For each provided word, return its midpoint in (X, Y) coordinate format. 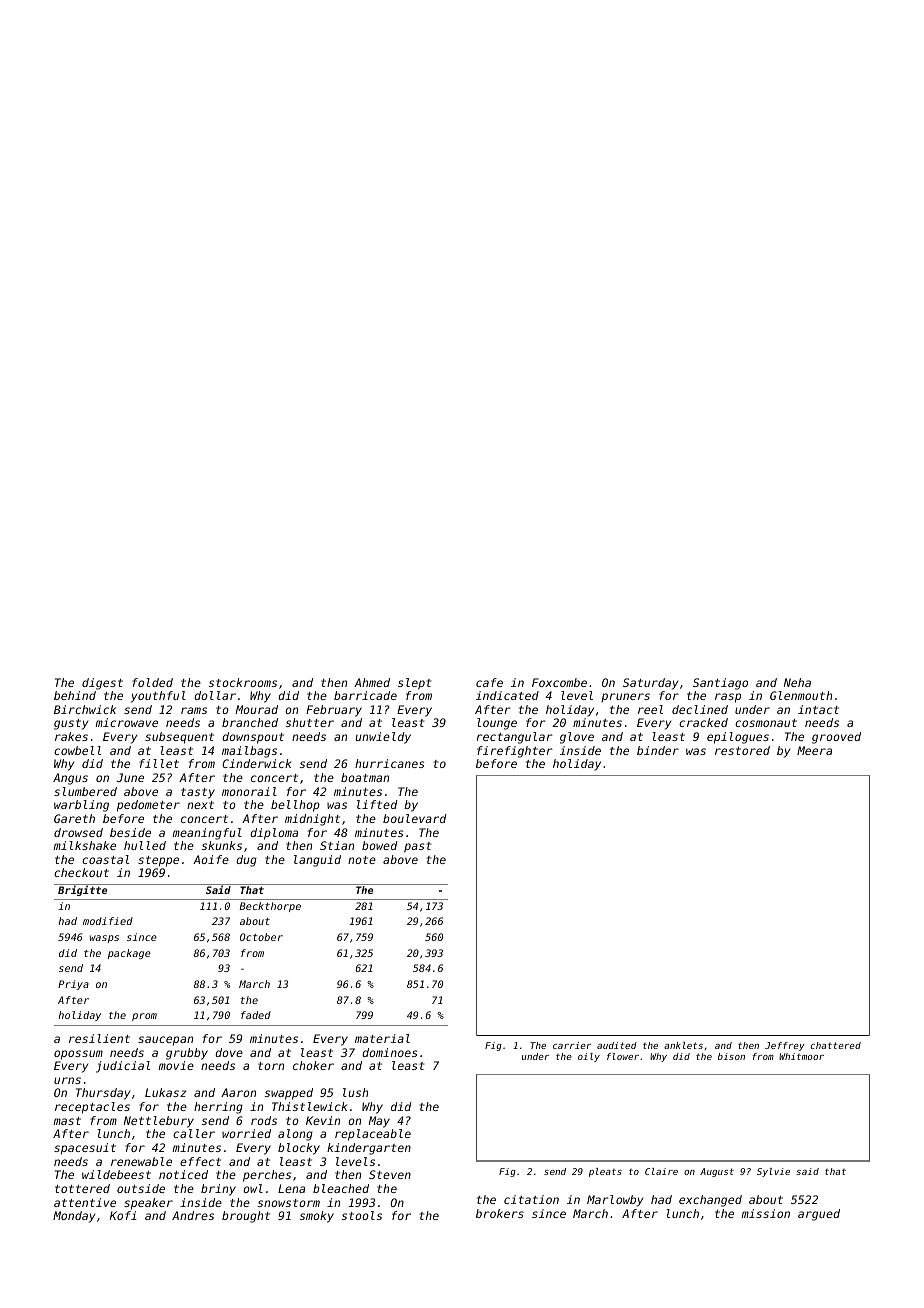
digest (102, 684)
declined (700, 709)
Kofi (123, 1215)
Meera (814, 750)
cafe (489, 682)
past (417, 847)
